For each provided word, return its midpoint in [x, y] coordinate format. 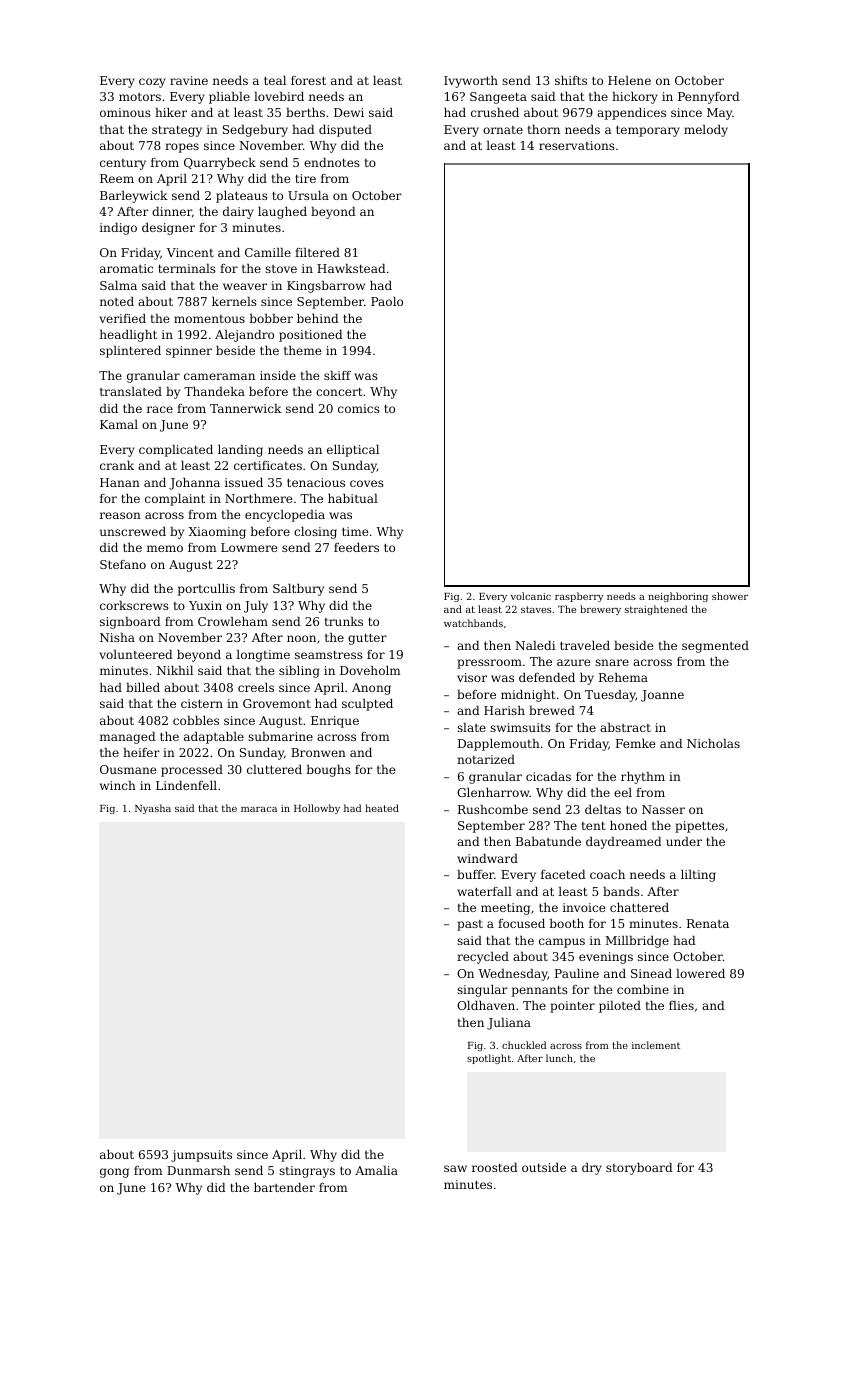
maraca [259, 809]
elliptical [353, 451]
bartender [284, 1187]
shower [730, 596]
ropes [182, 148]
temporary [648, 131]
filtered [317, 252]
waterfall [484, 891]
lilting [698, 876]
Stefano [123, 564]
